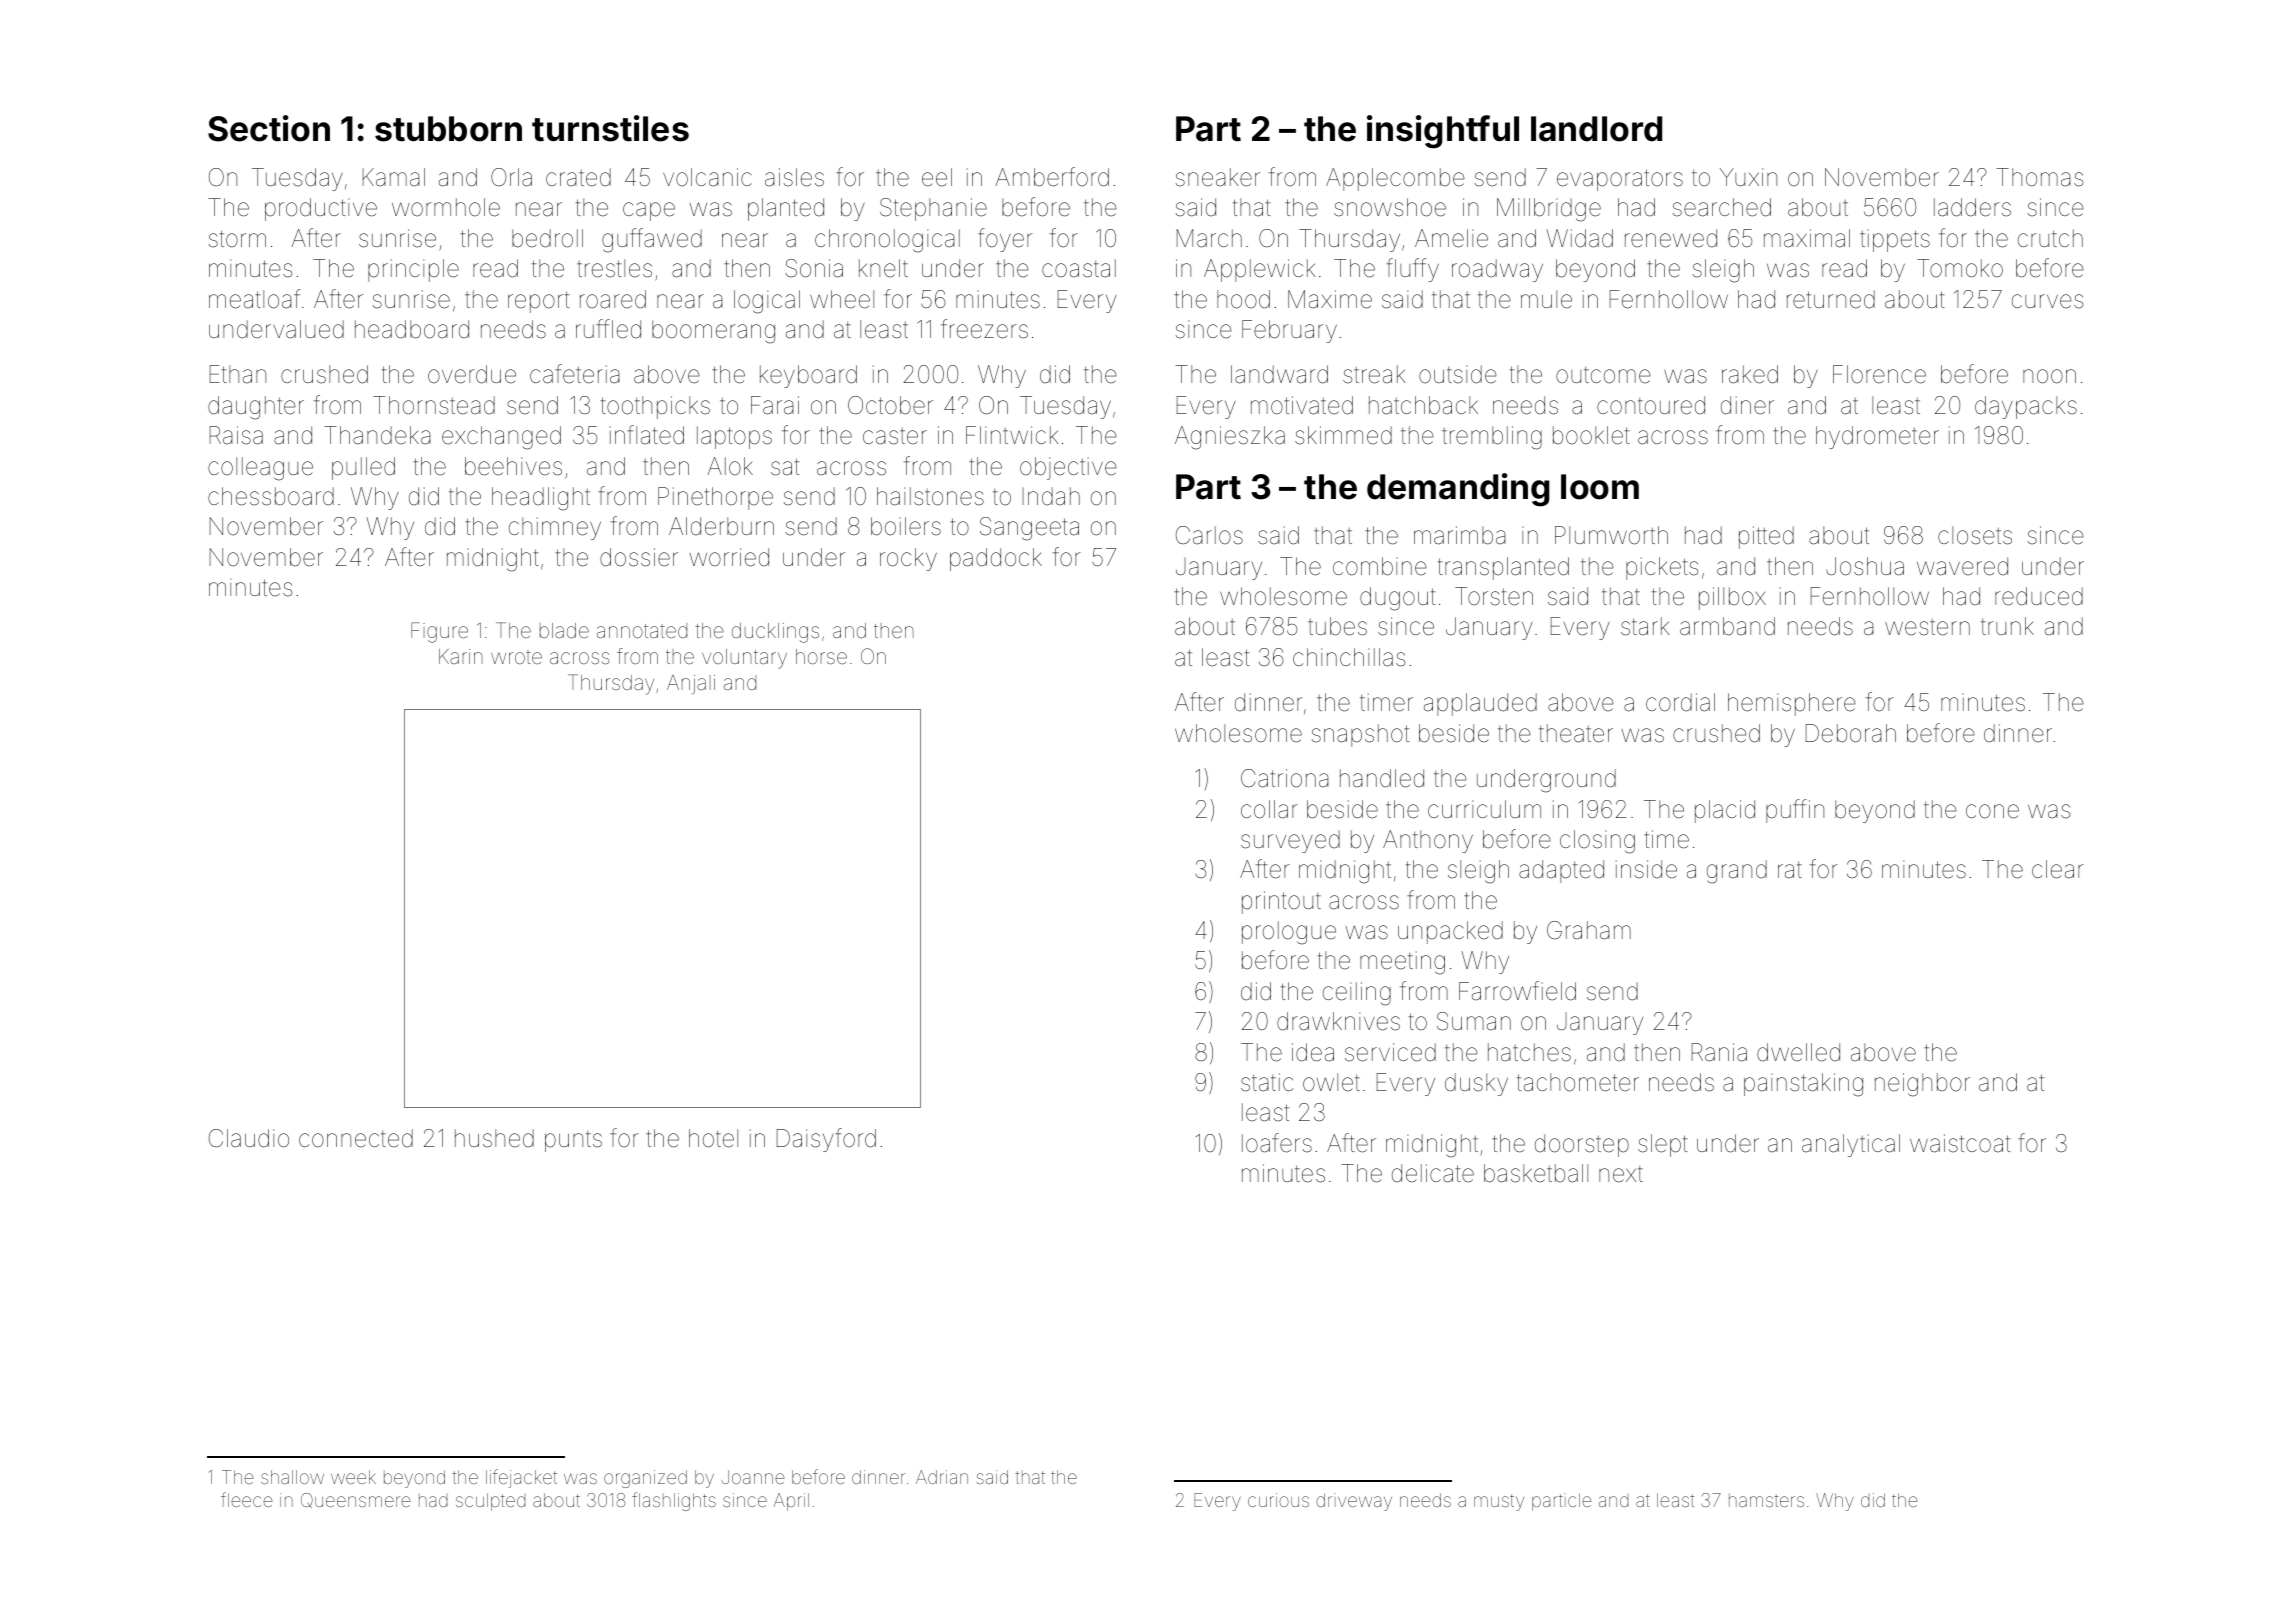 This image has height=1620, width=2292. I want to click on crutch, so click(2050, 238).
